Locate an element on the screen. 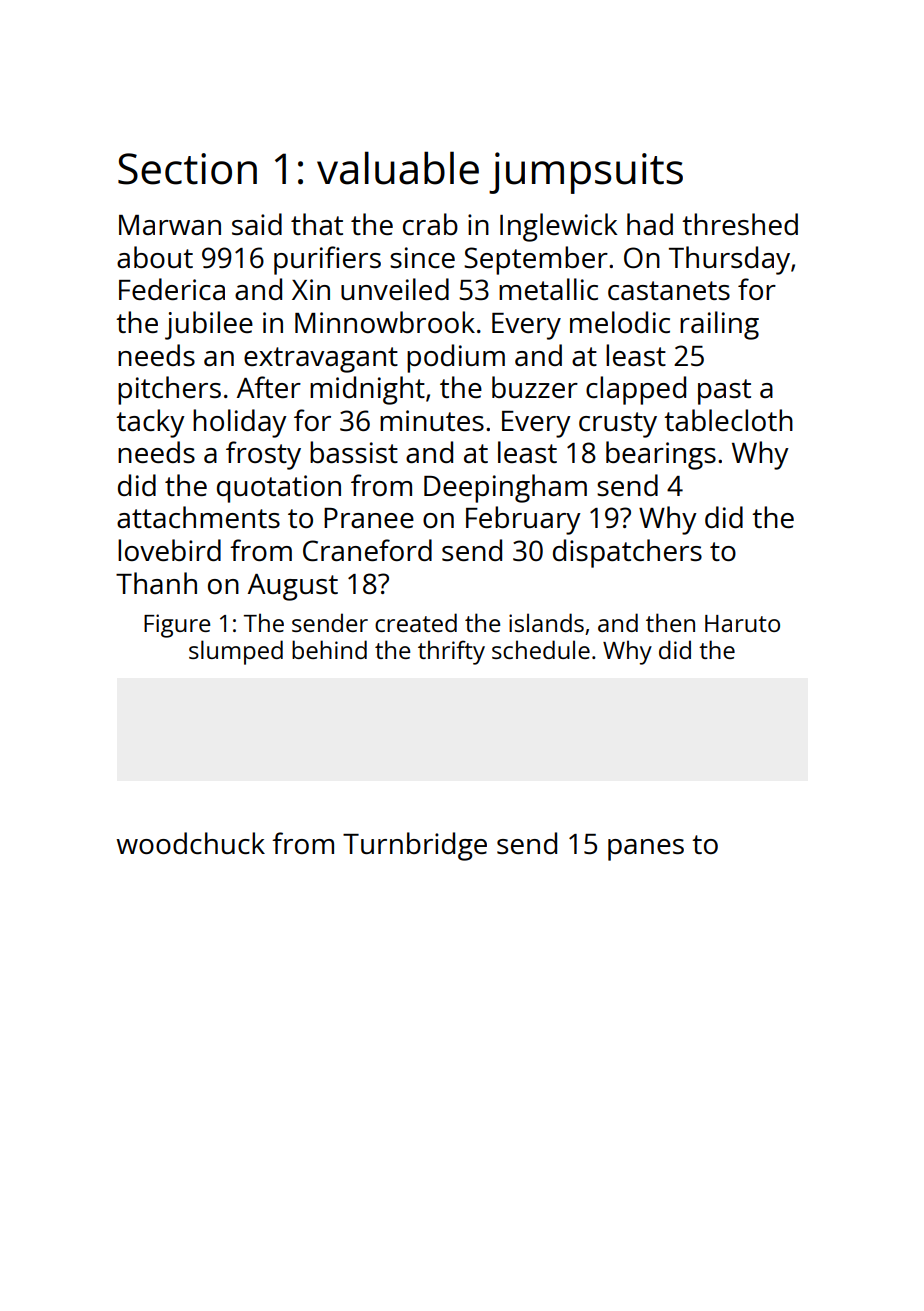  woodchuck is located at coordinates (190, 843).
